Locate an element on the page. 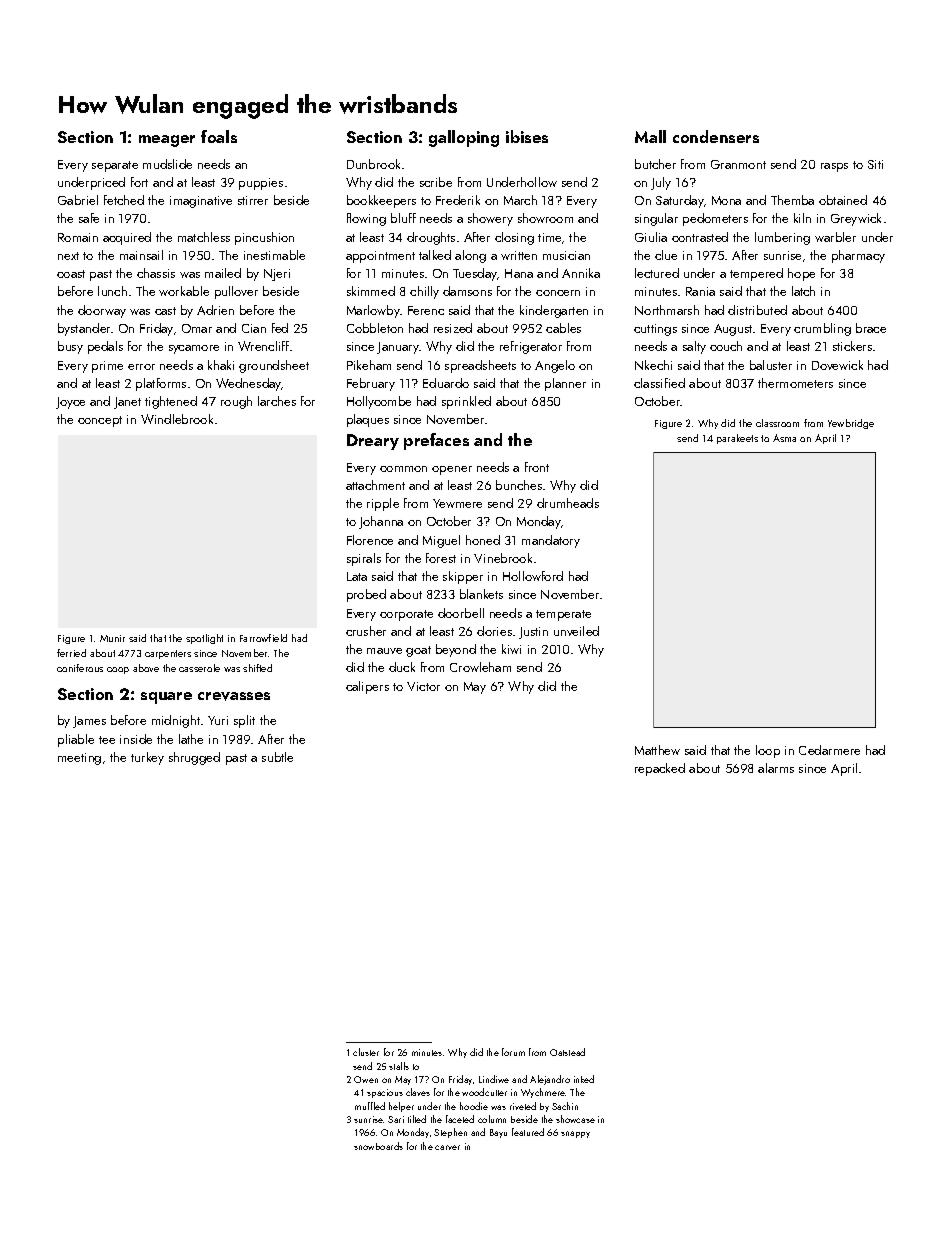  ibises is located at coordinates (527, 136).
